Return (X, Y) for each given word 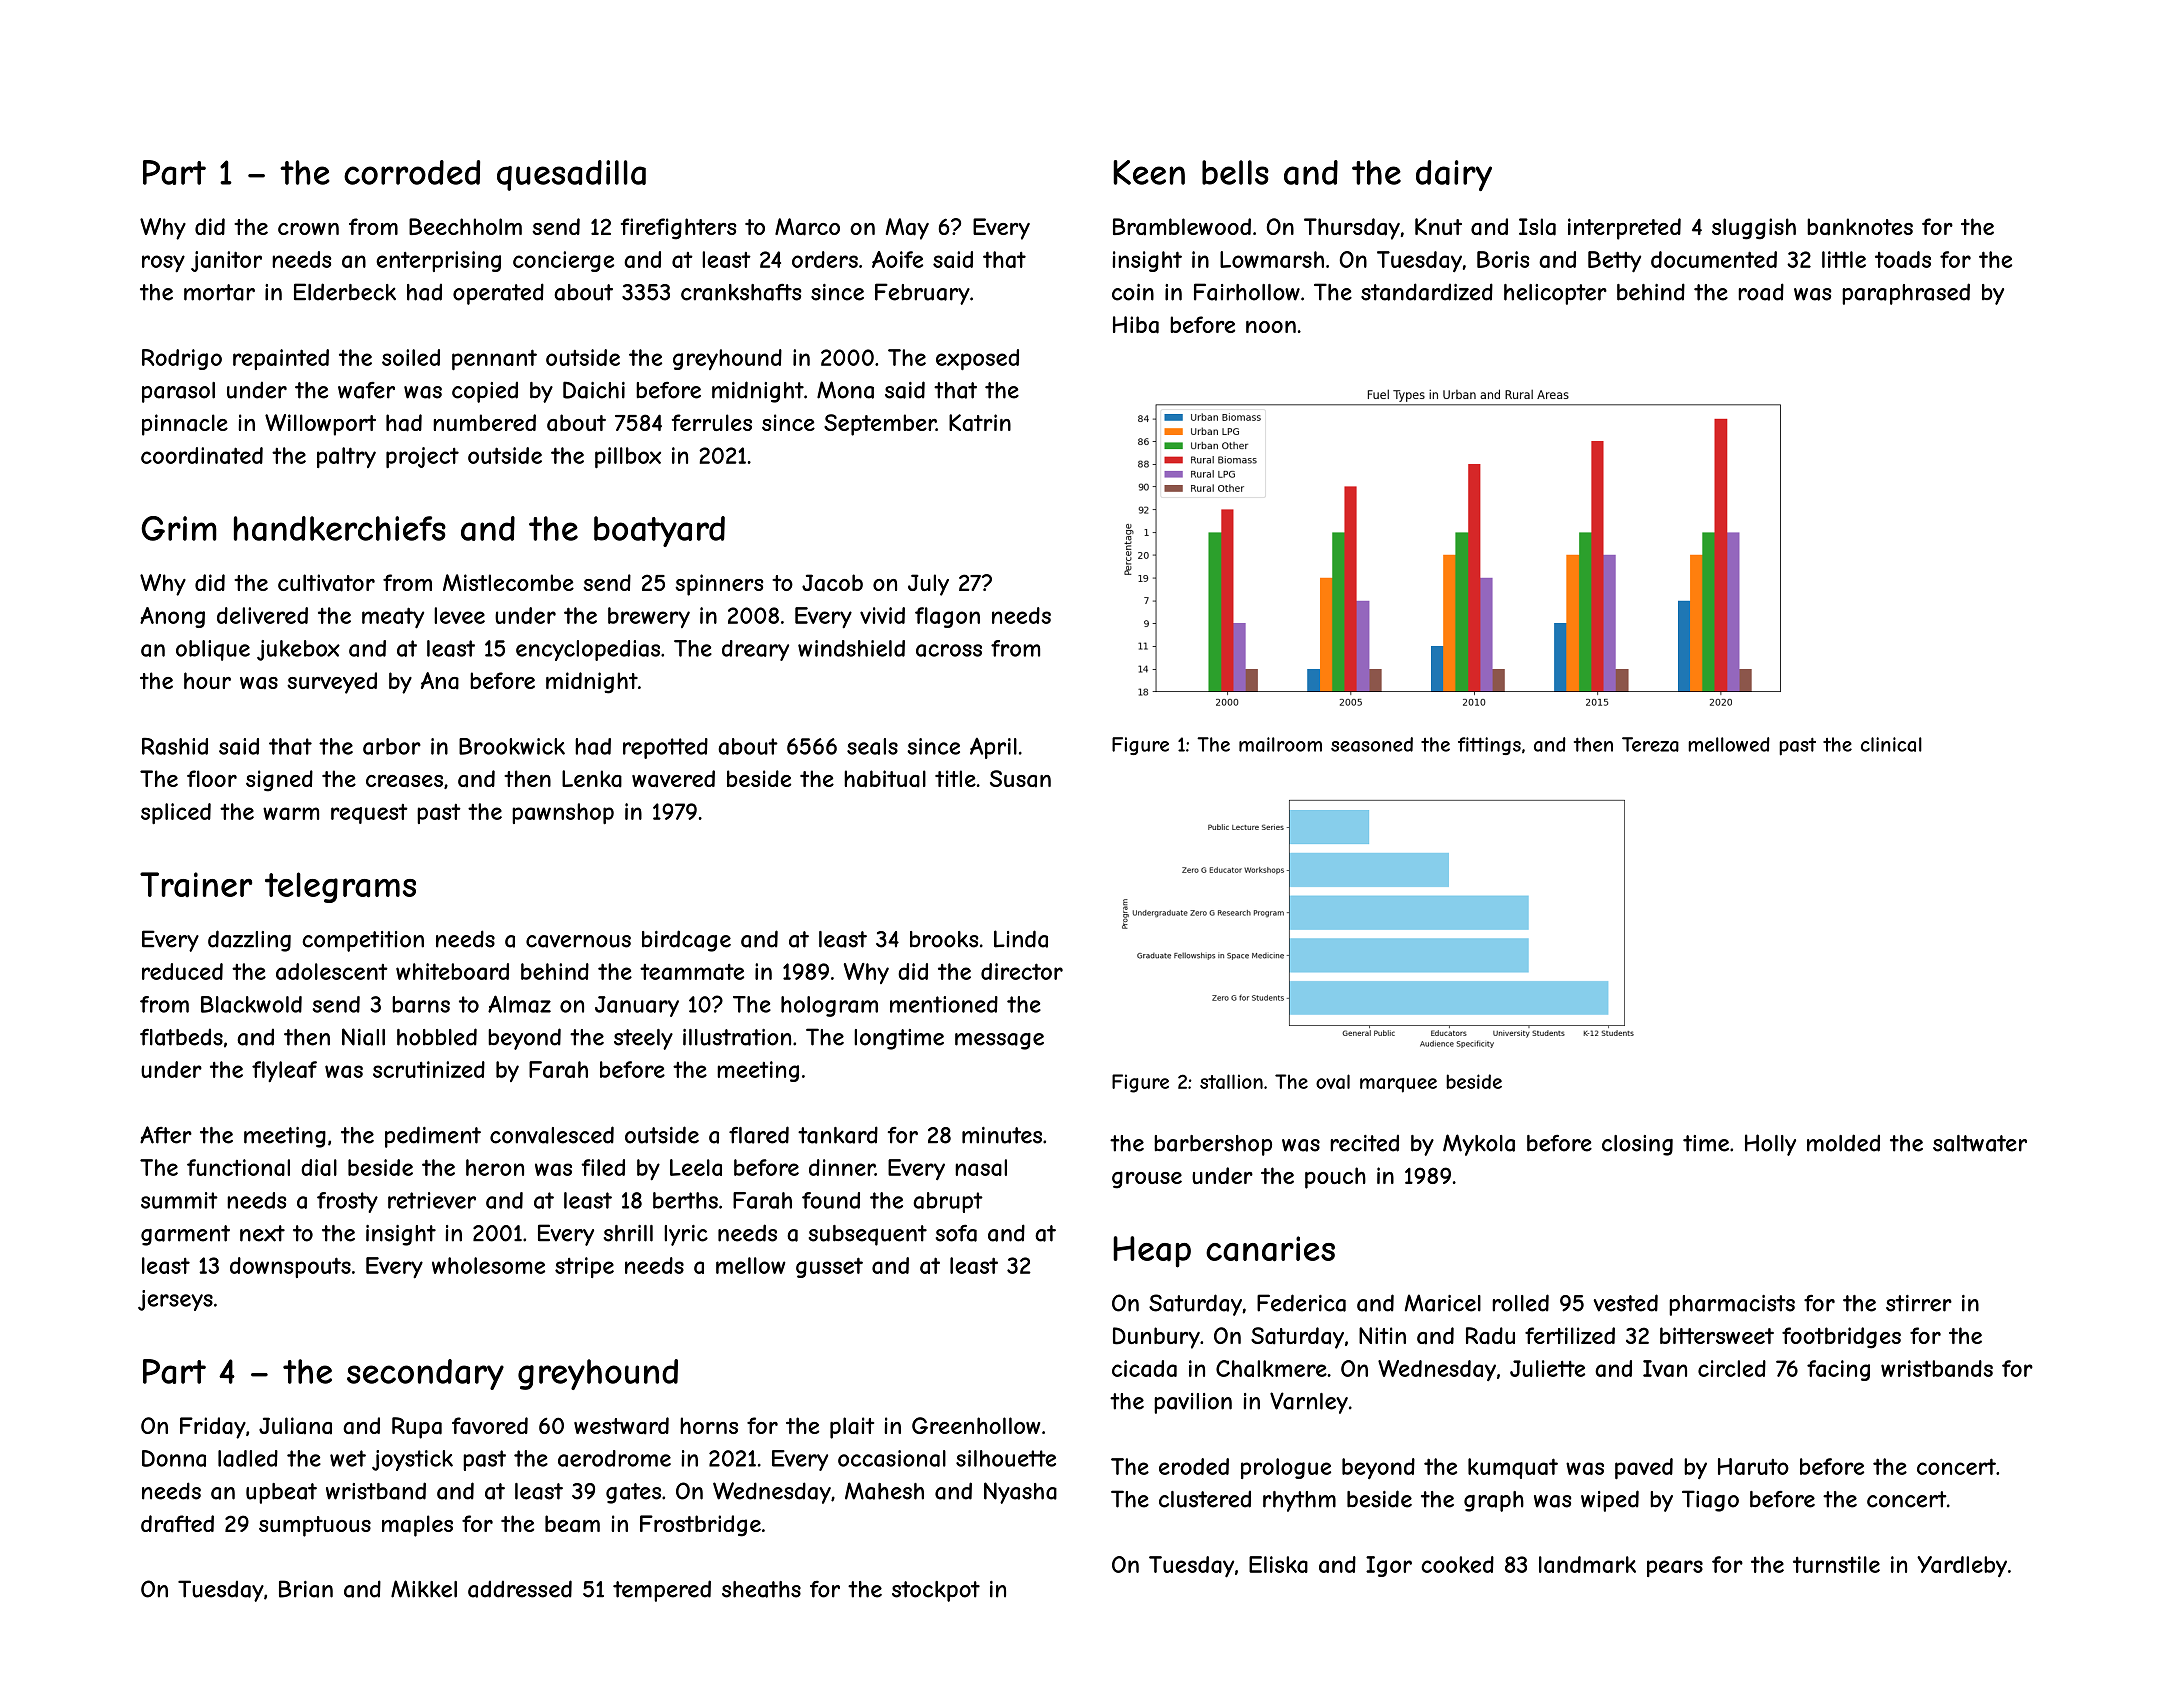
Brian (306, 1589)
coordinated (202, 455)
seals (872, 746)
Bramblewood (1182, 227)
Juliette (1547, 1368)
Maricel (1443, 1303)
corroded (412, 172)
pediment (433, 1137)
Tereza (1650, 744)
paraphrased (1906, 294)
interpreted (1624, 229)
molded (1843, 1143)
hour (207, 680)
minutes (1002, 1135)
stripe (584, 1267)
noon (1271, 327)
